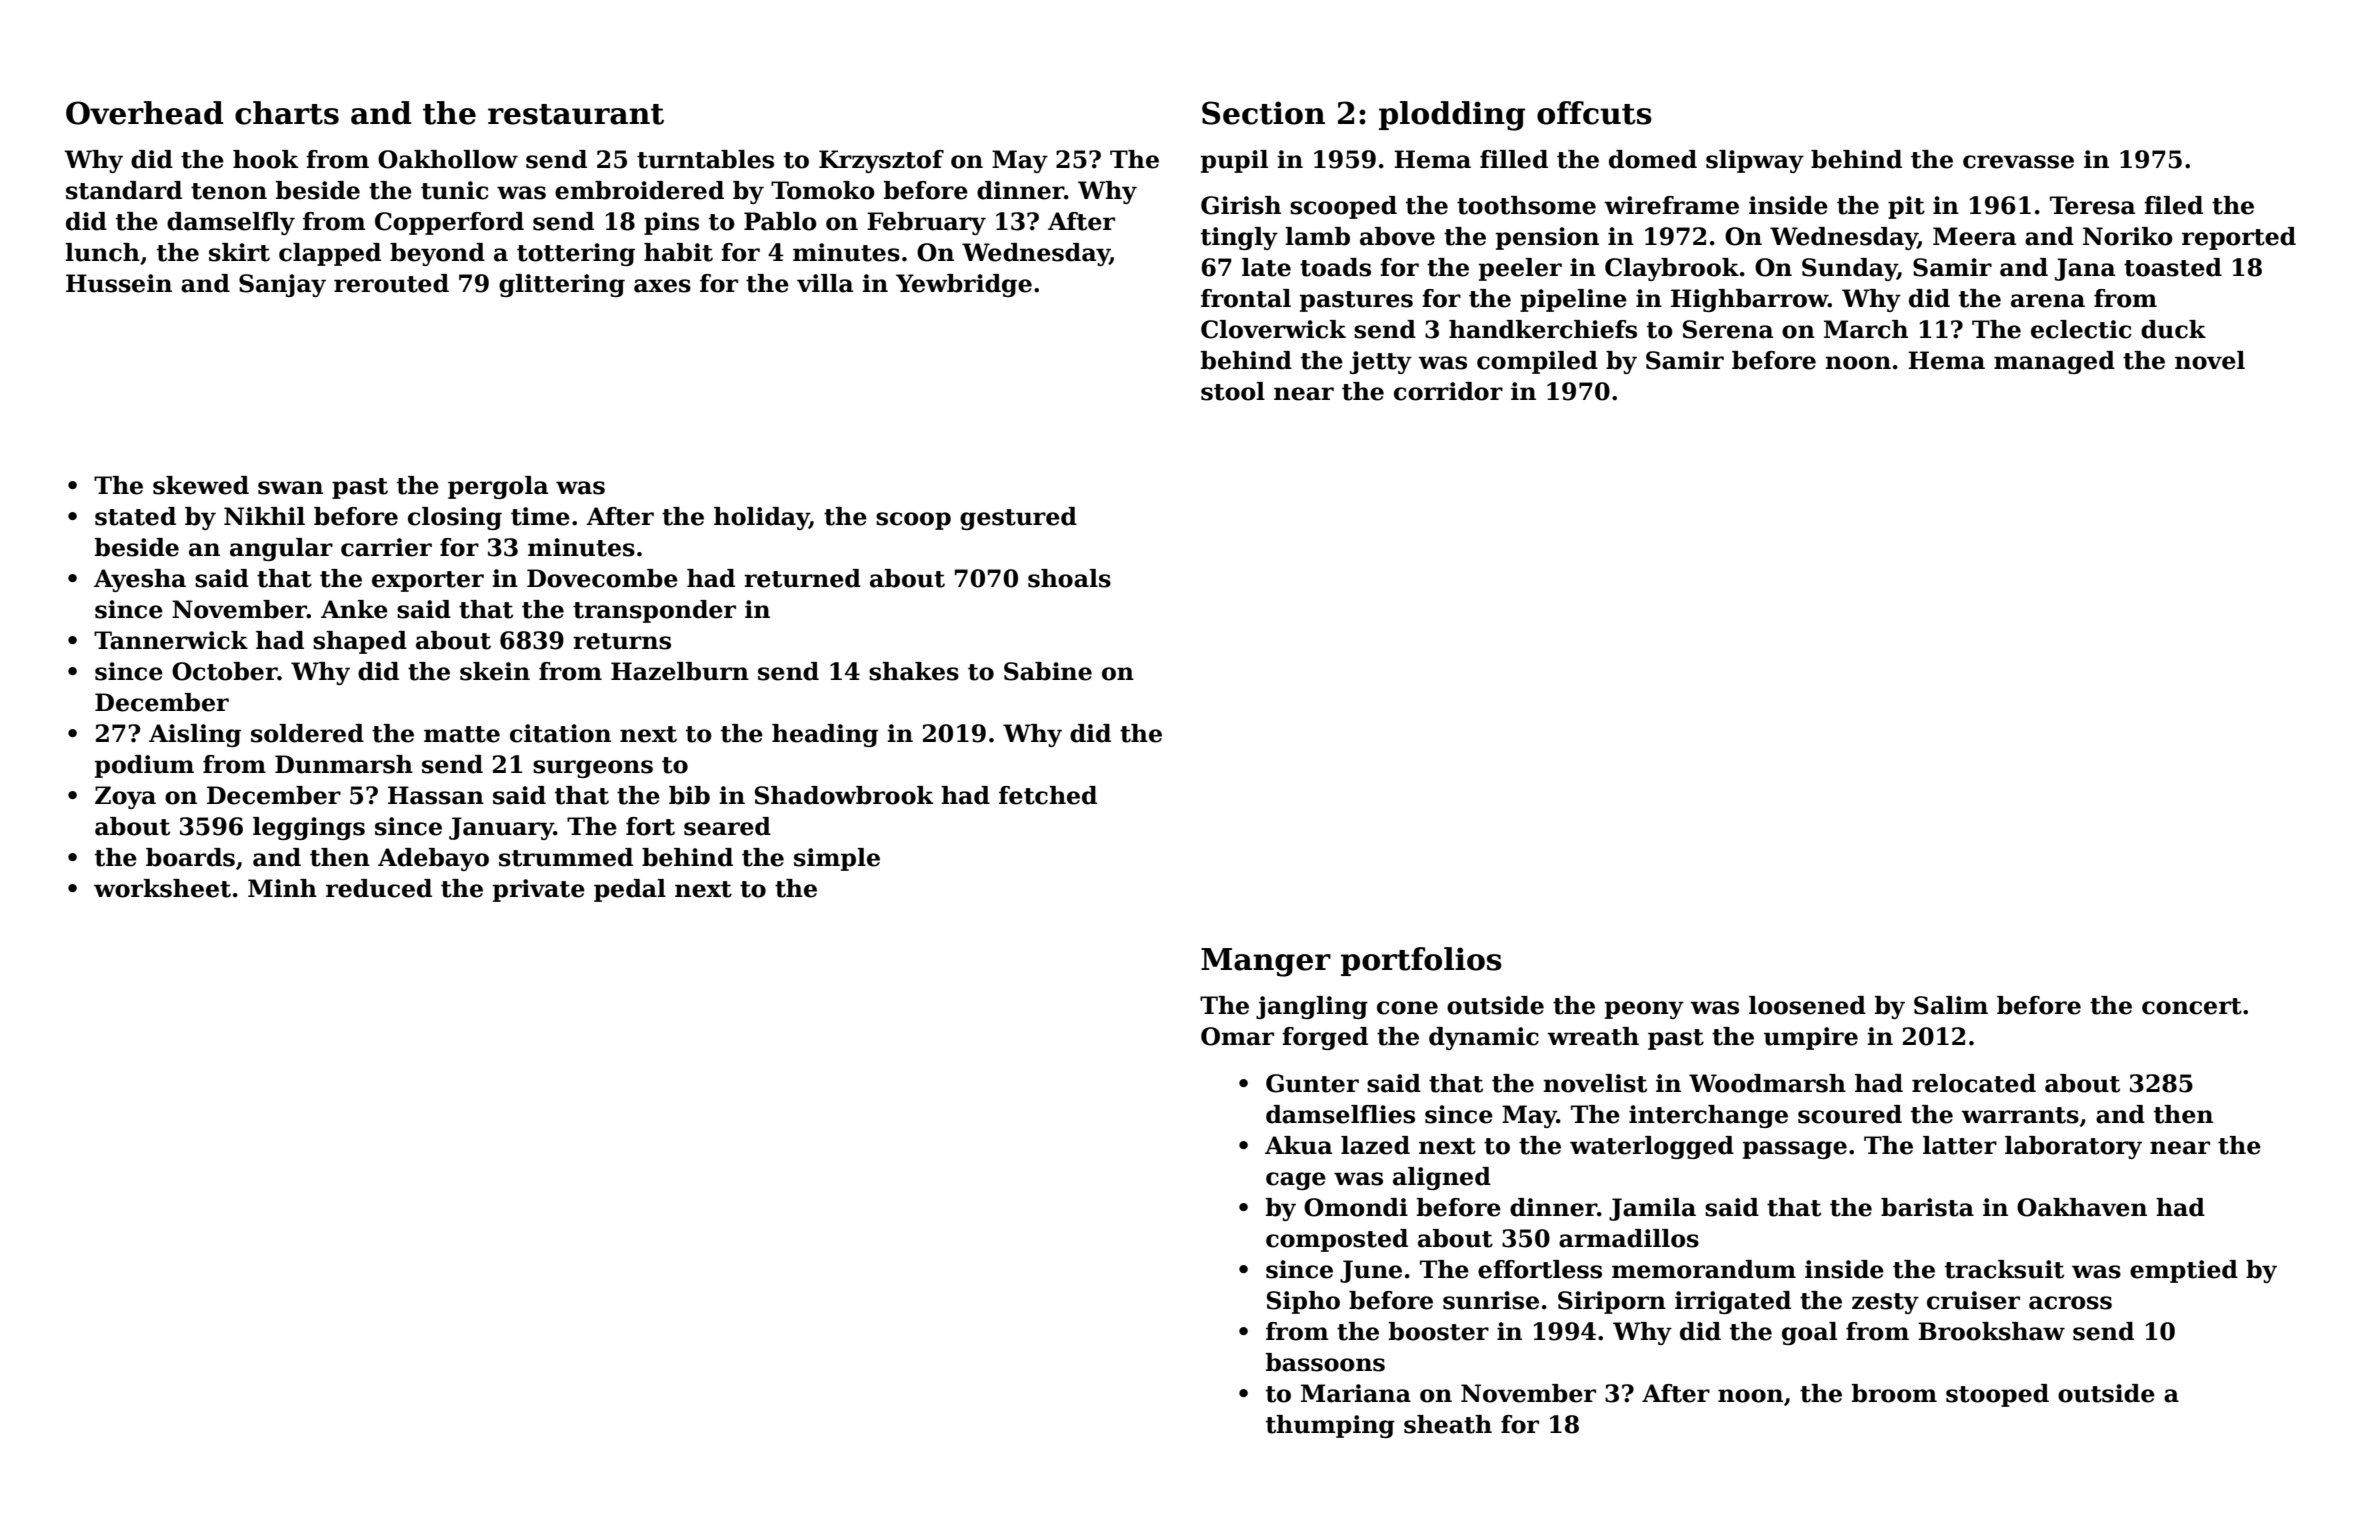  Describe the element at coordinates (437, 254) in the page. I see `beyond` at that location.
